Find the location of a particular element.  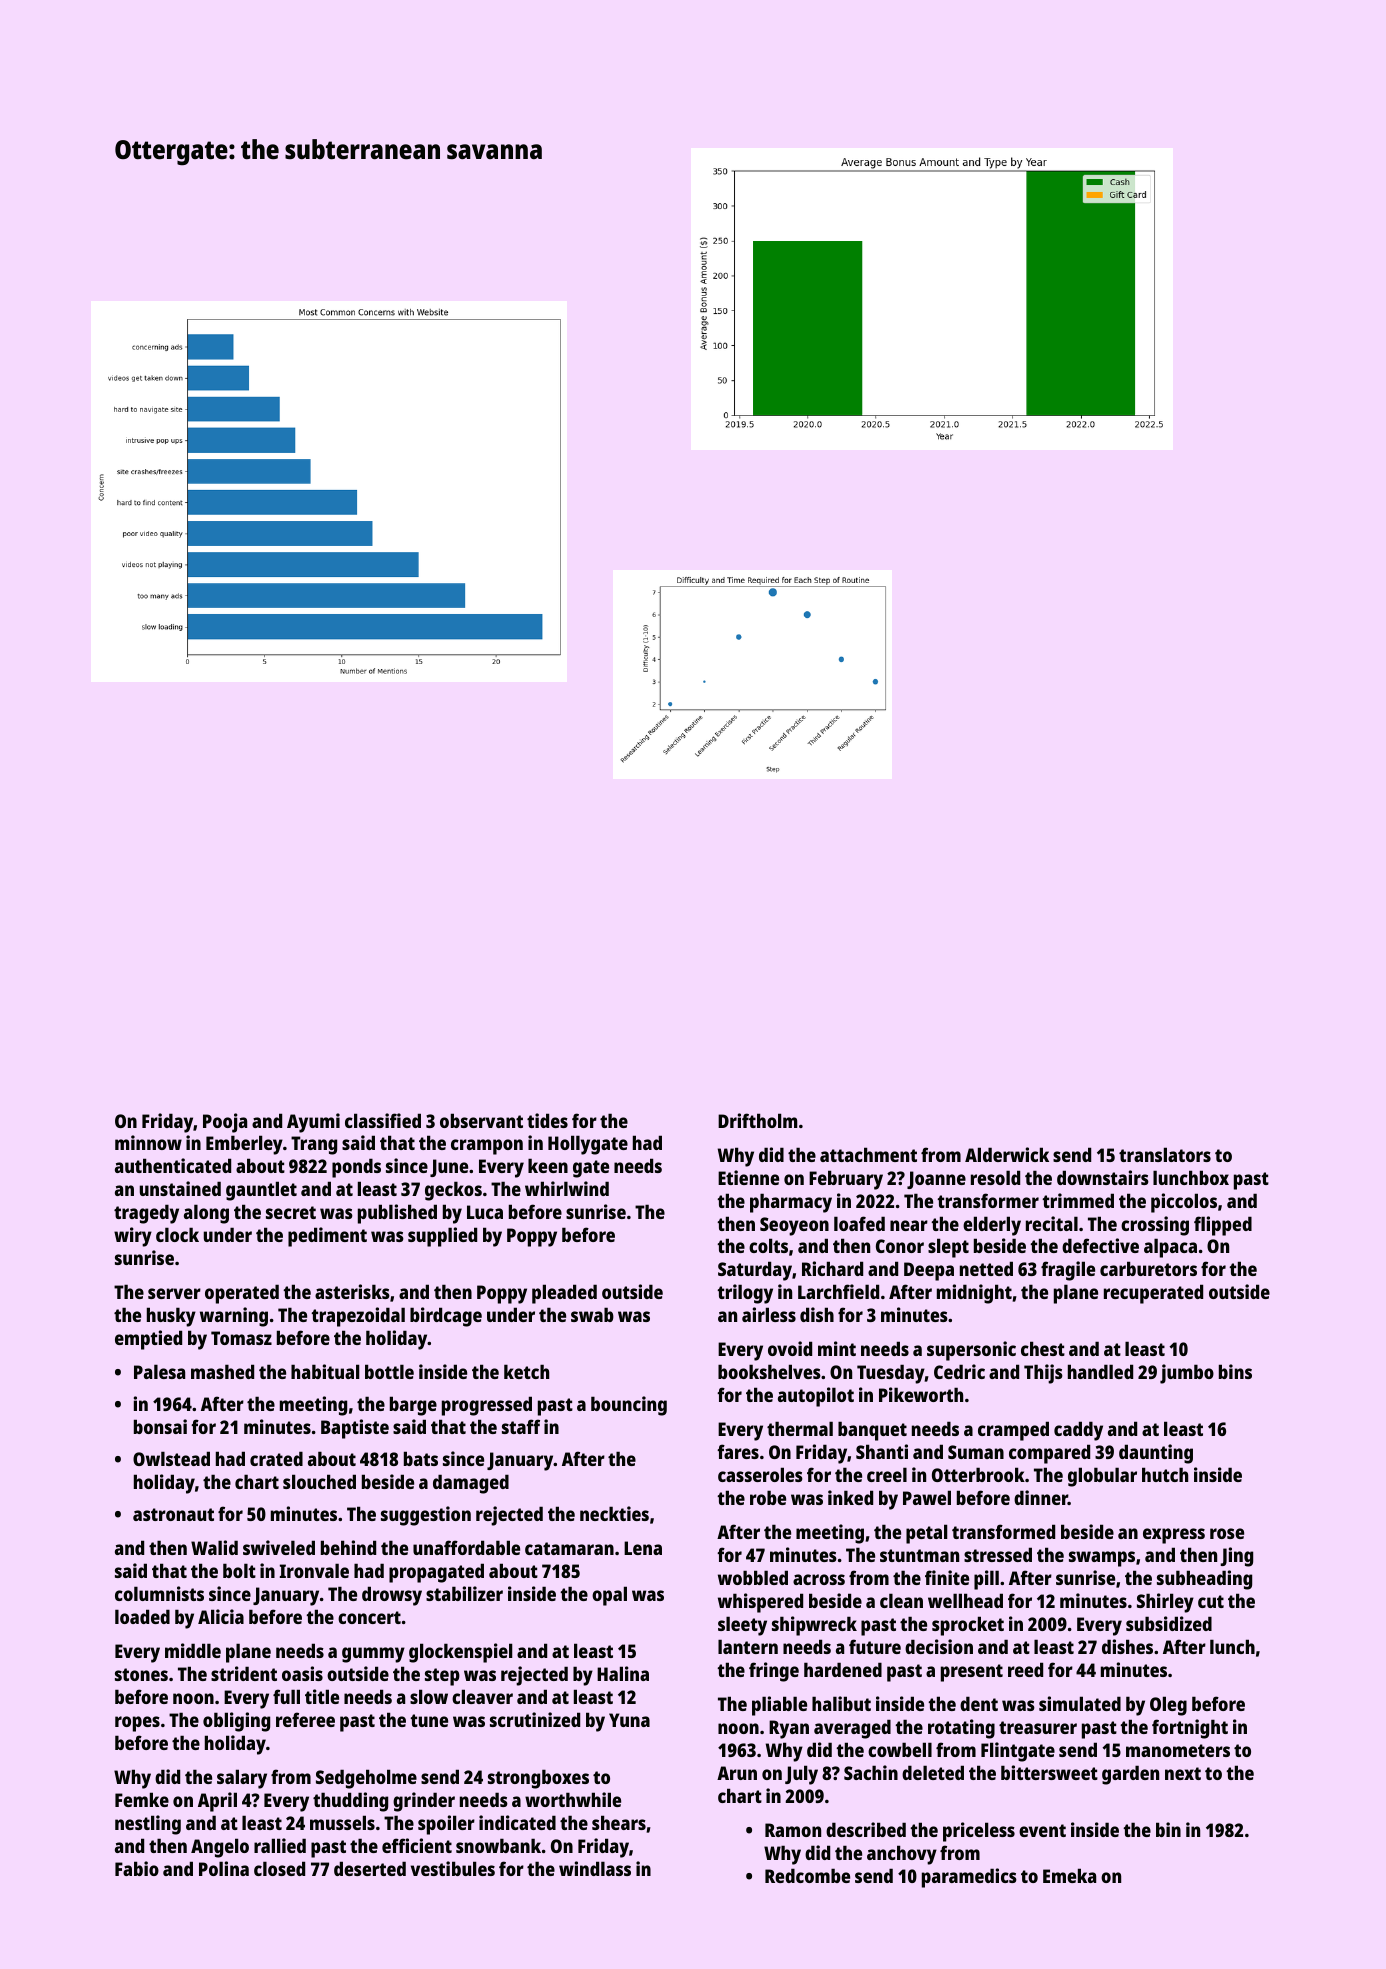

vestibules is located at coordinates (453, 1868).
